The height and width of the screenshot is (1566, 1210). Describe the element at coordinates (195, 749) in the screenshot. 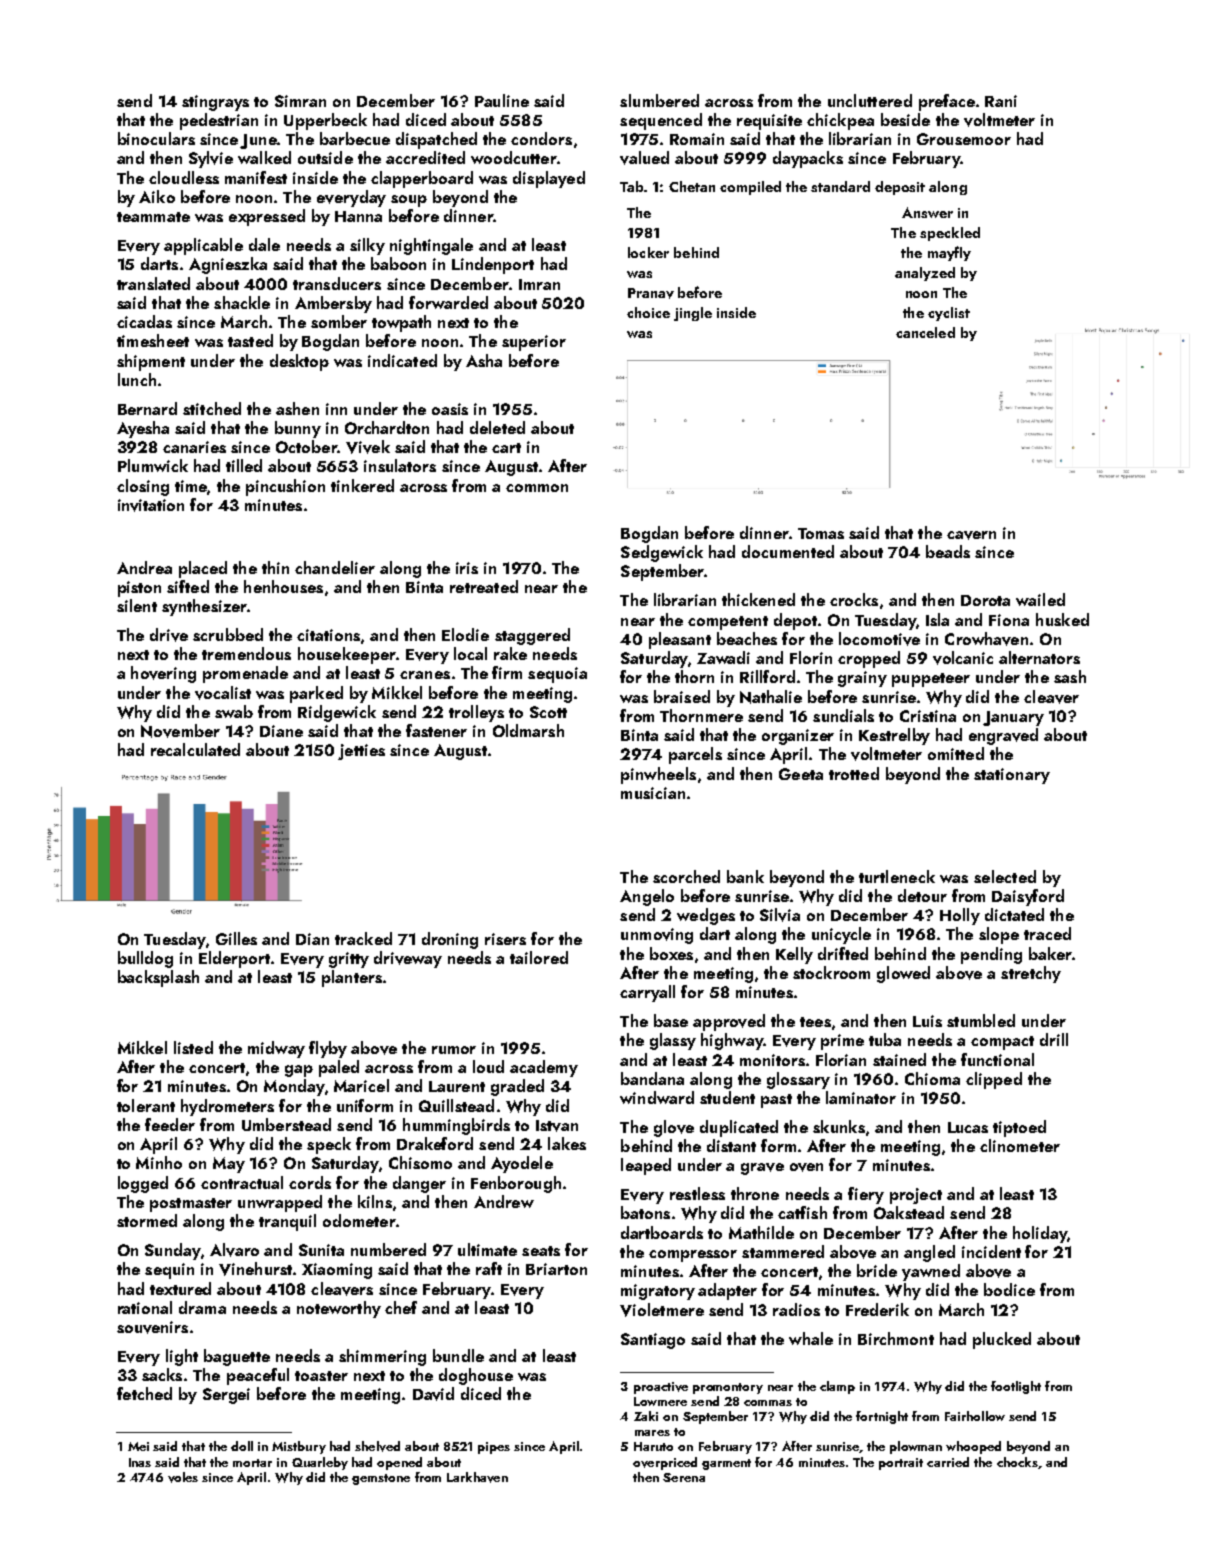

I see `recalculated` at that location.
